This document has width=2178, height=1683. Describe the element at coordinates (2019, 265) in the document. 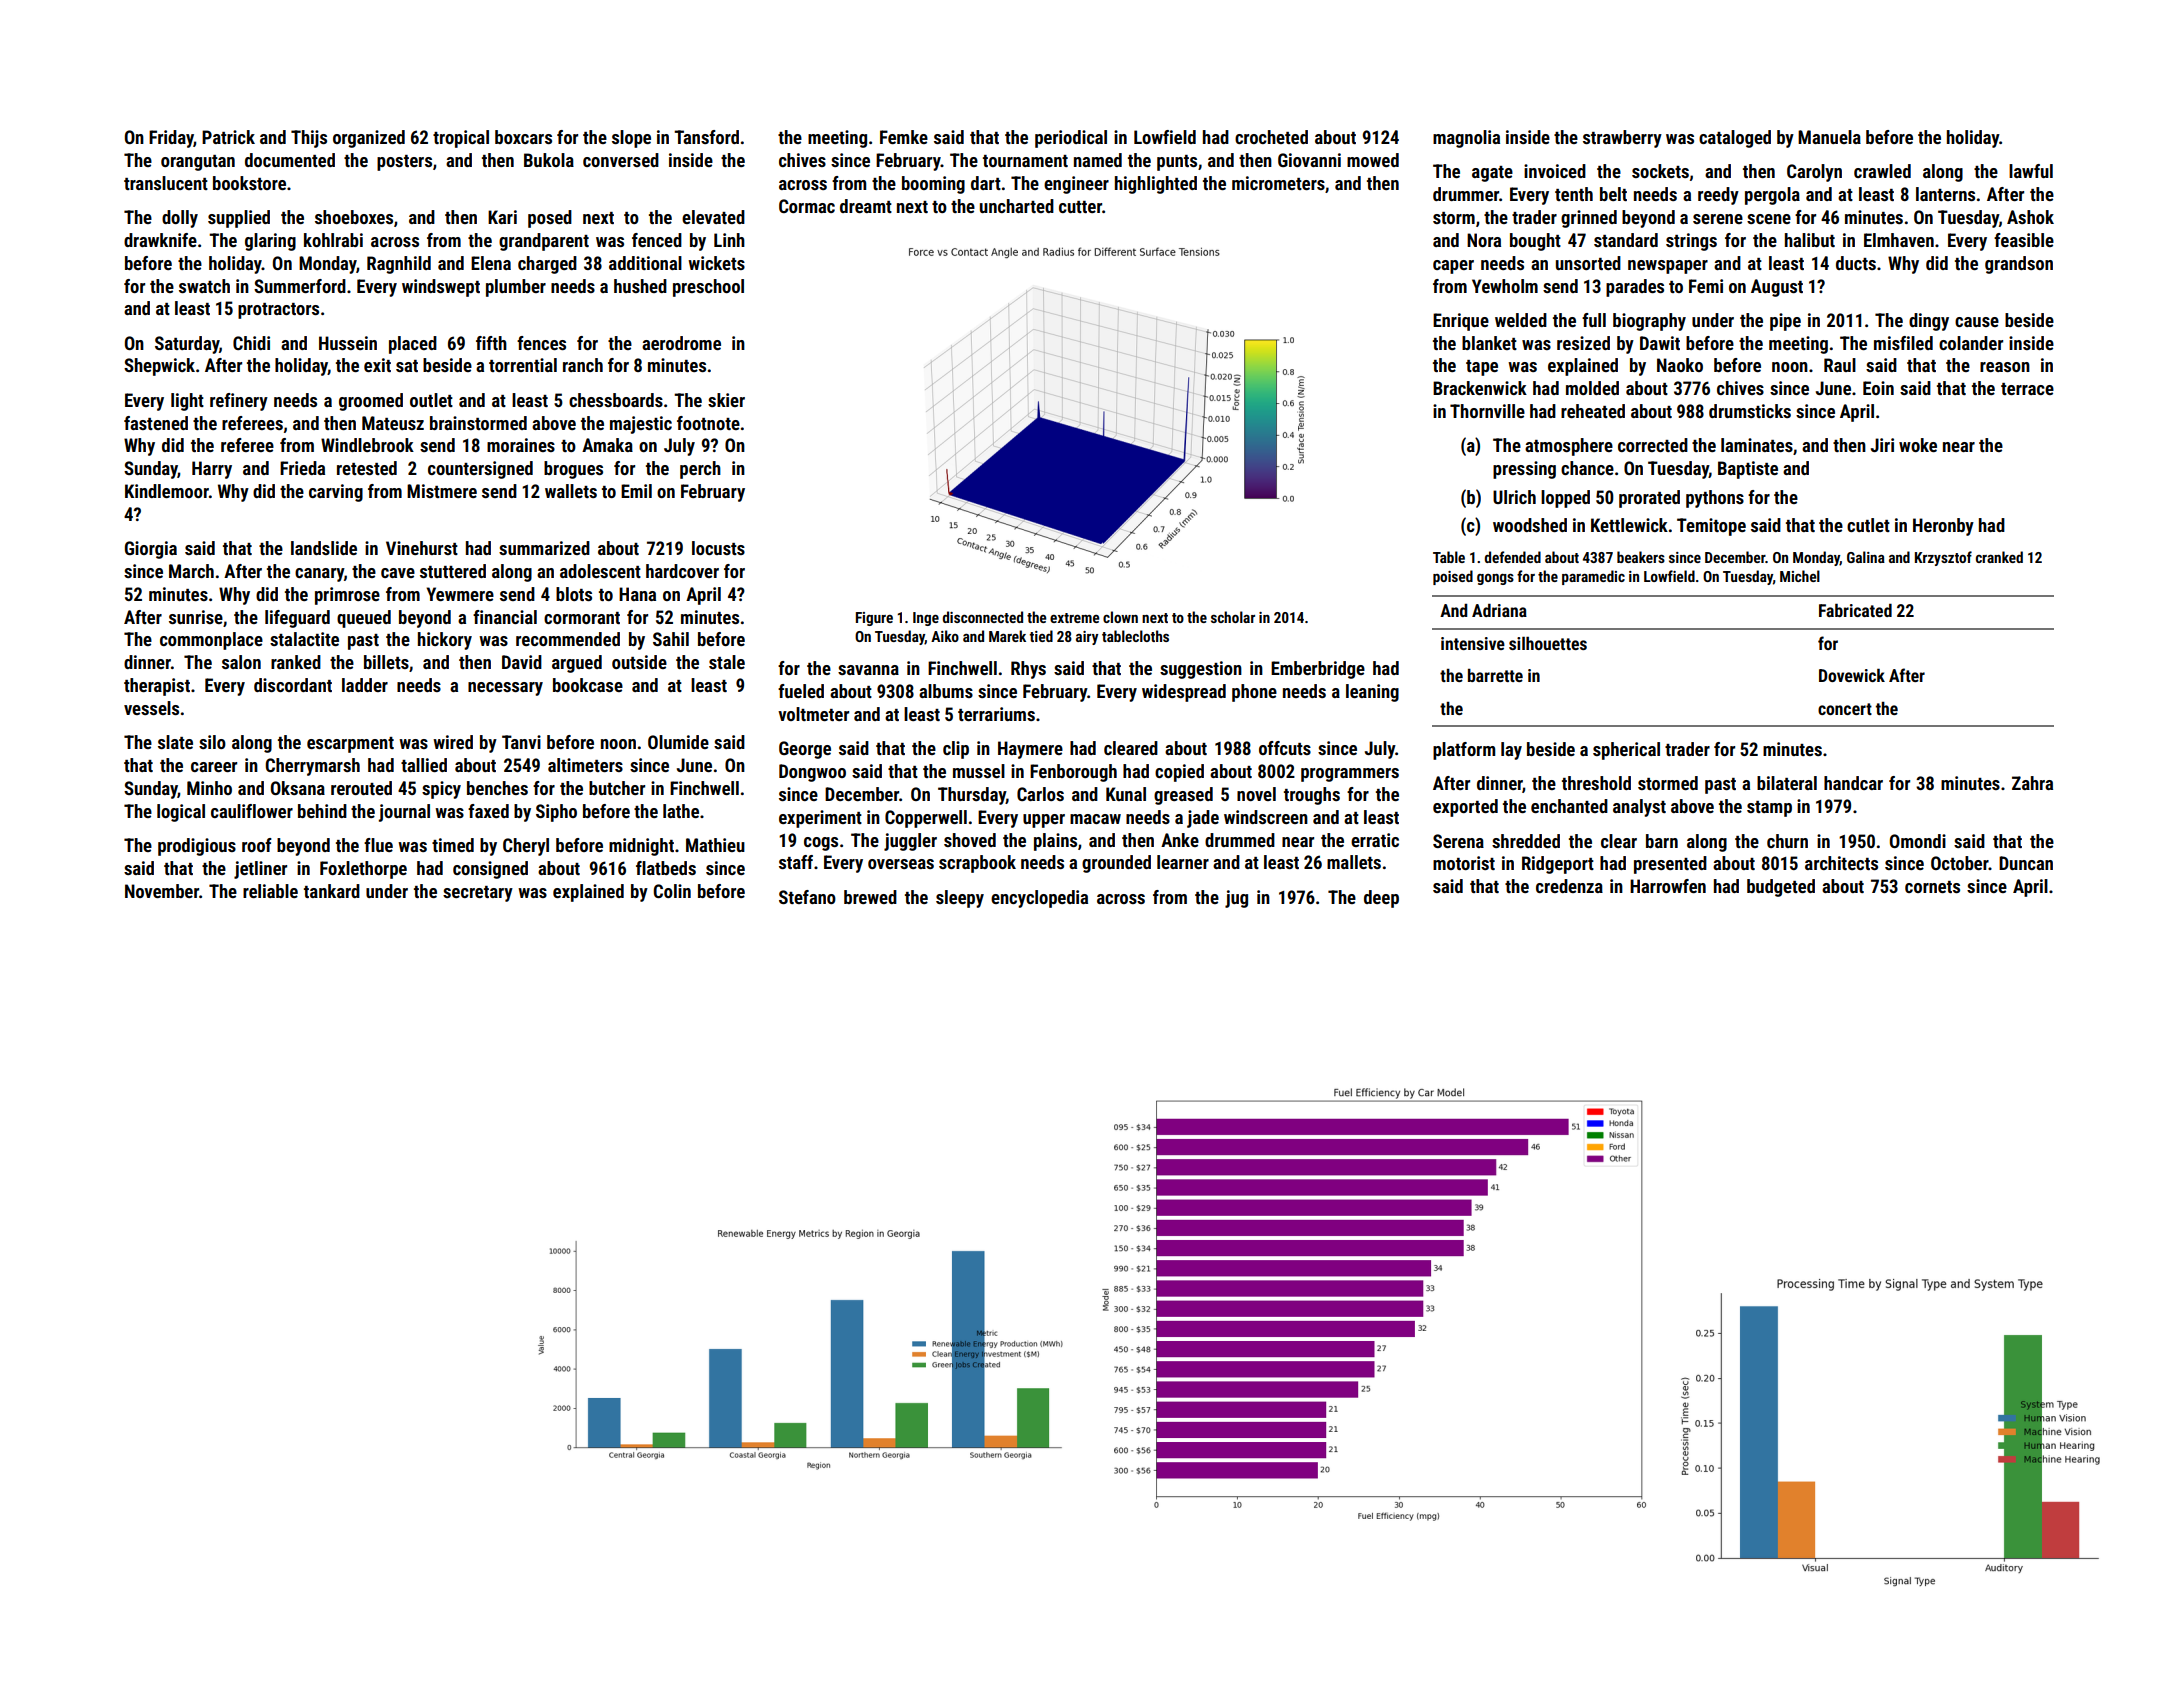

I see `grandson` at that location.
